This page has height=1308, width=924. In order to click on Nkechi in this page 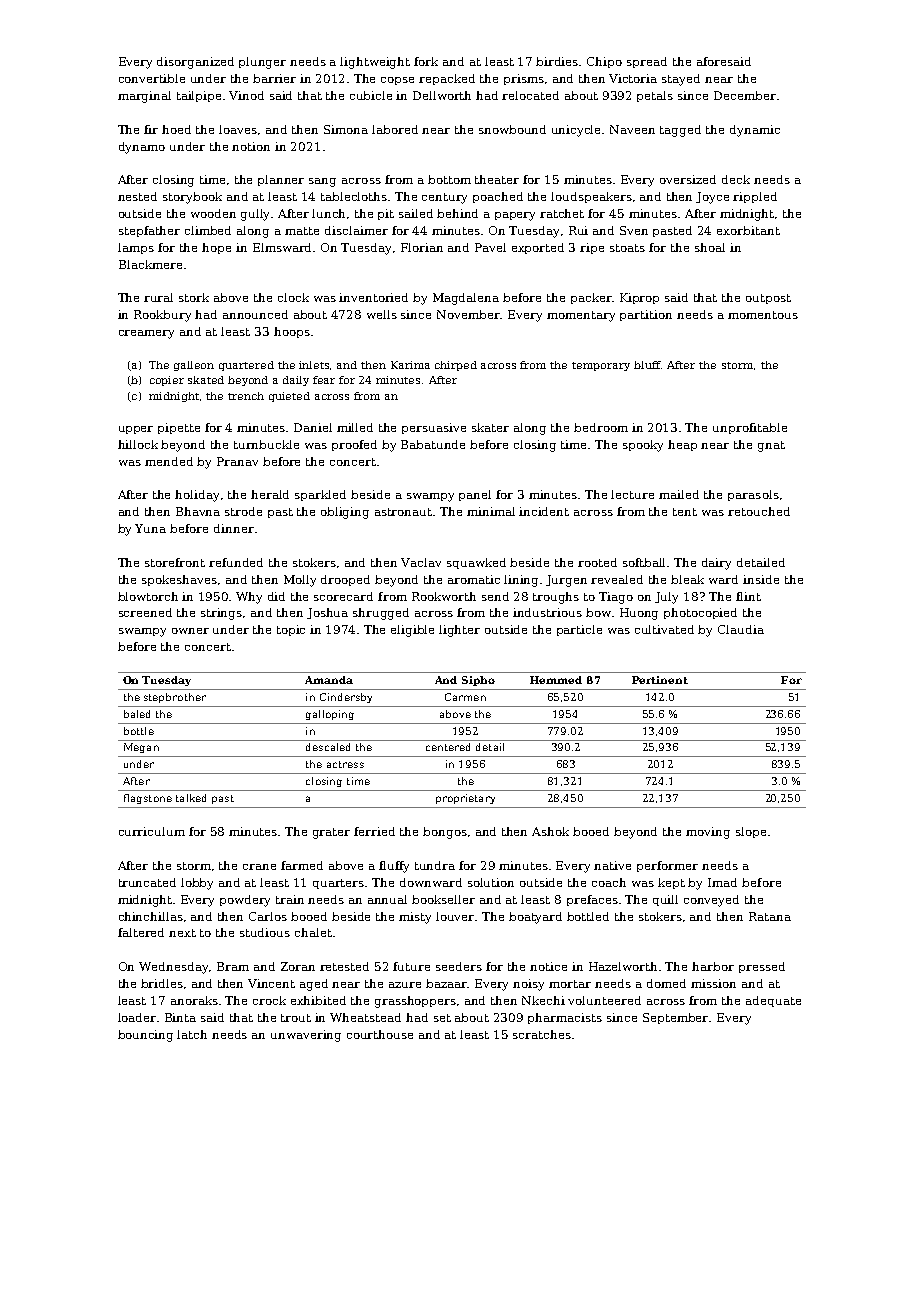, I will do `click(543, 1000)`.
